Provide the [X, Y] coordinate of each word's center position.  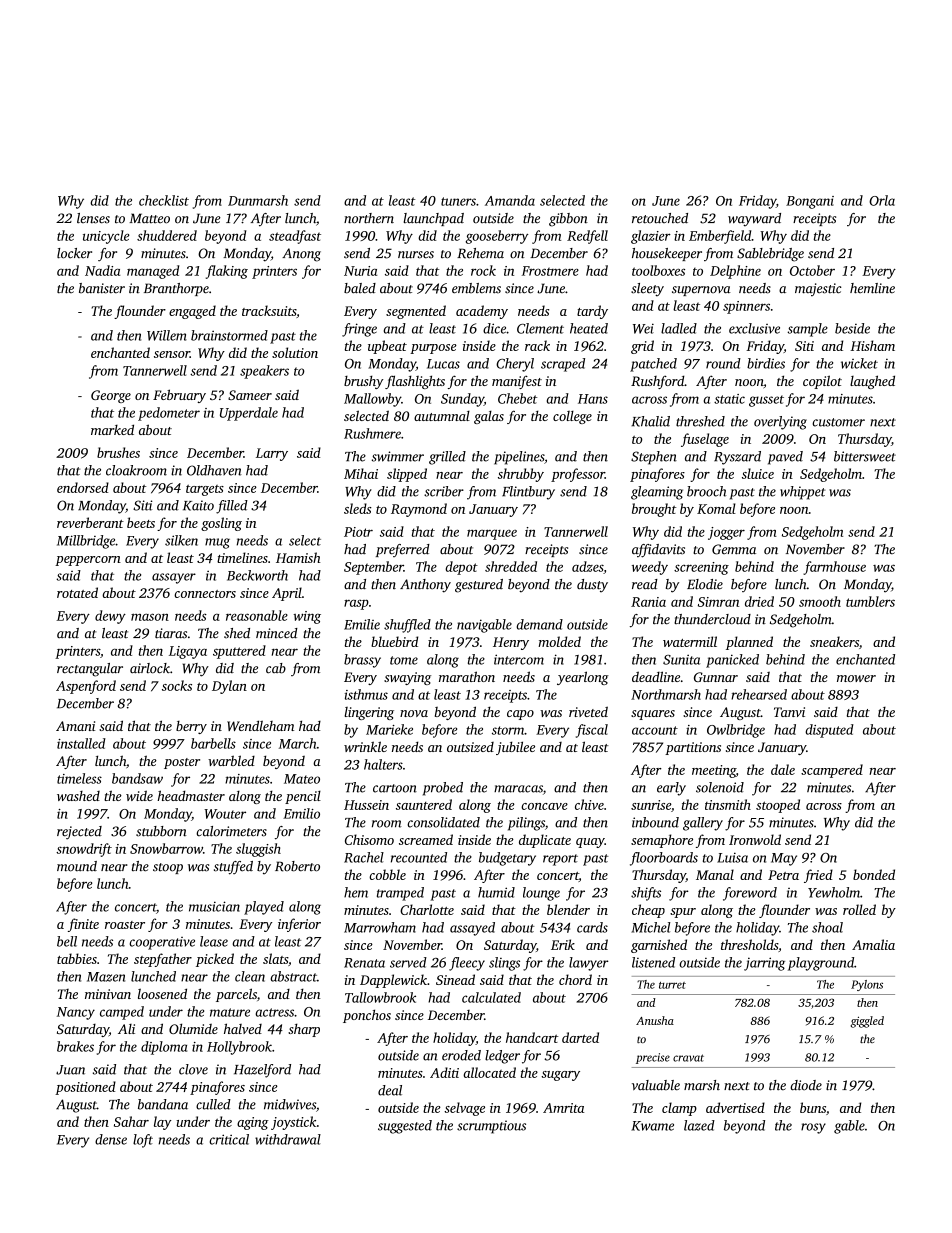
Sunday [462, 400]
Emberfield [720, 237]
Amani [75, 726]
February [179, 396]
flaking [227, 272]
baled [360, 288]
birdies [766, 363]
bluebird [394, 641]
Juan [70, 1070]
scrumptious [491, 1127]
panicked [732, 661]
